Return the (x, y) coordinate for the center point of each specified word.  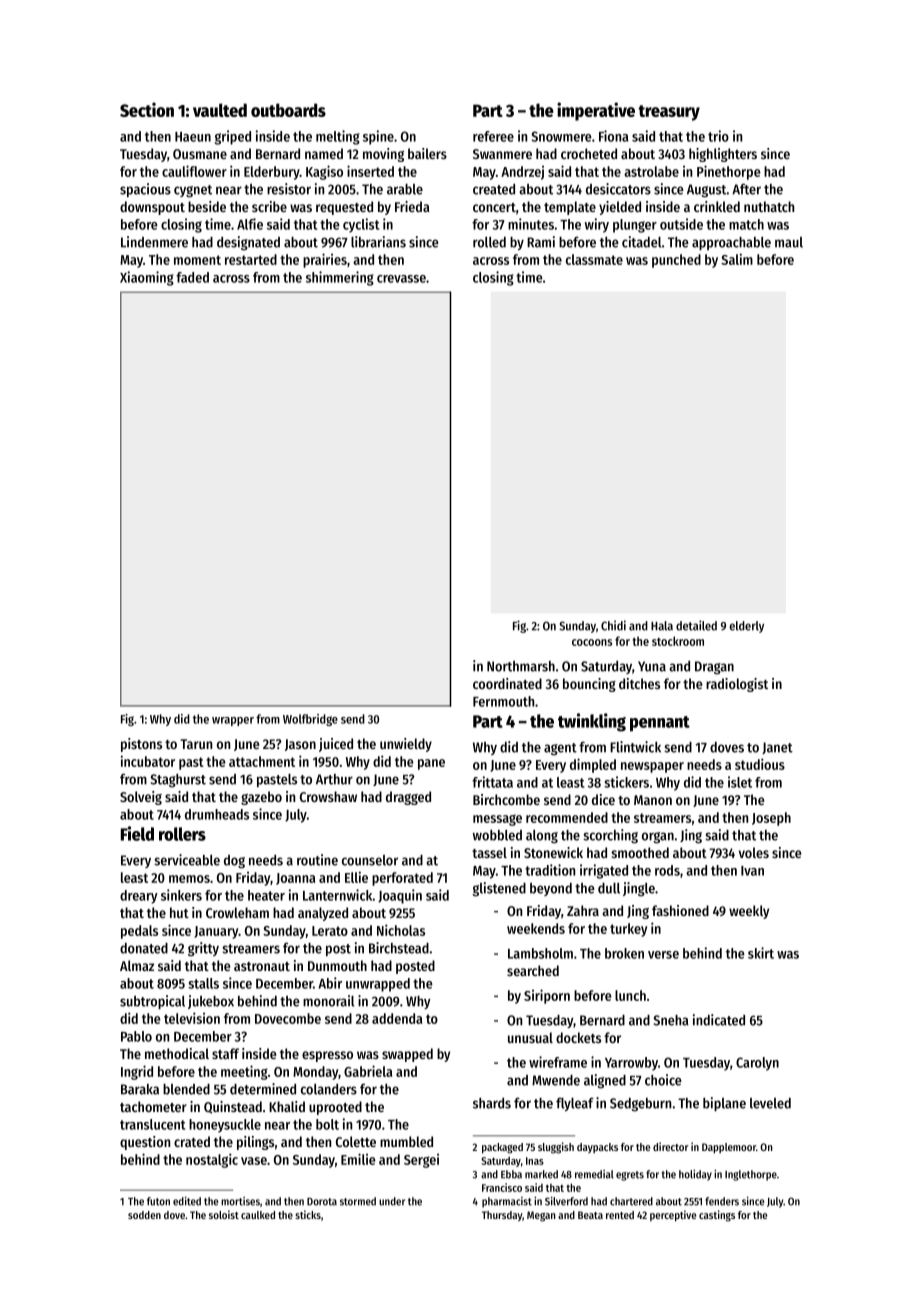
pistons (141, 745)
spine (378, 137)
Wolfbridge (310, 720)
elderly (746, 627)
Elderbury (272, 173)
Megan (541, 1216)
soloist (224, 1214)
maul (789, 242)
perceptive (673, 1216)
